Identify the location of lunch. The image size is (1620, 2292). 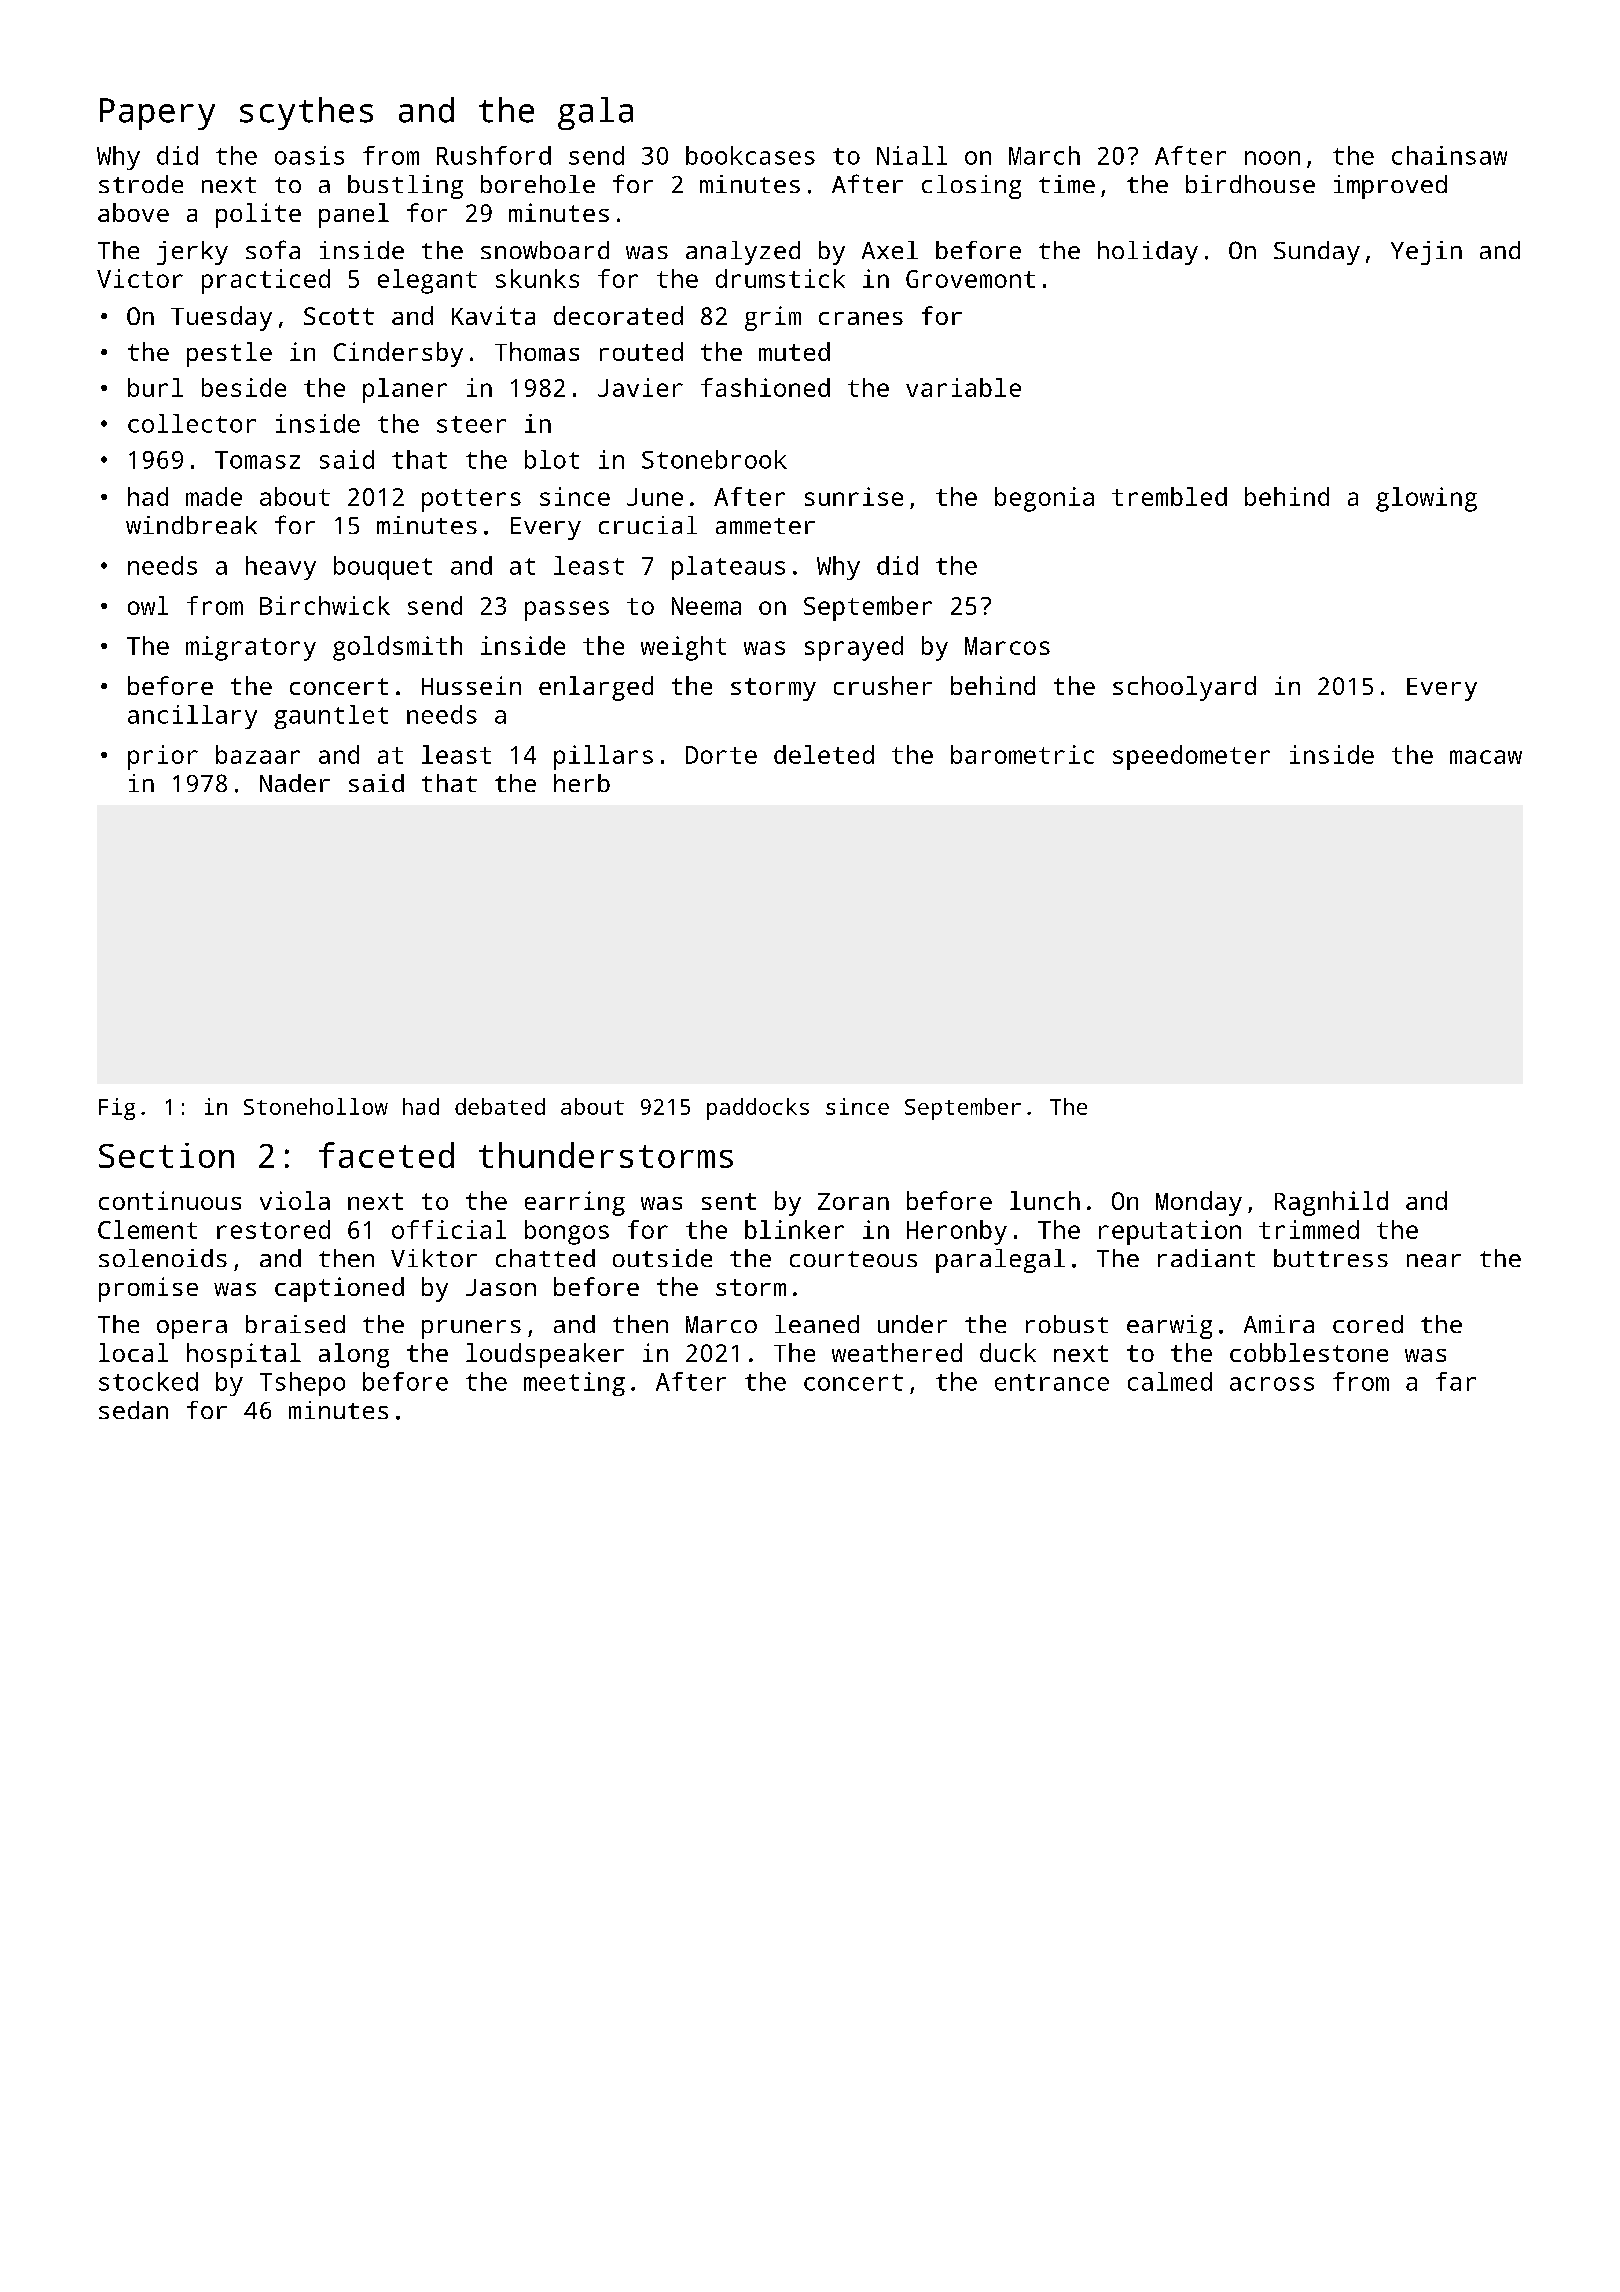
(1045, 1200).
